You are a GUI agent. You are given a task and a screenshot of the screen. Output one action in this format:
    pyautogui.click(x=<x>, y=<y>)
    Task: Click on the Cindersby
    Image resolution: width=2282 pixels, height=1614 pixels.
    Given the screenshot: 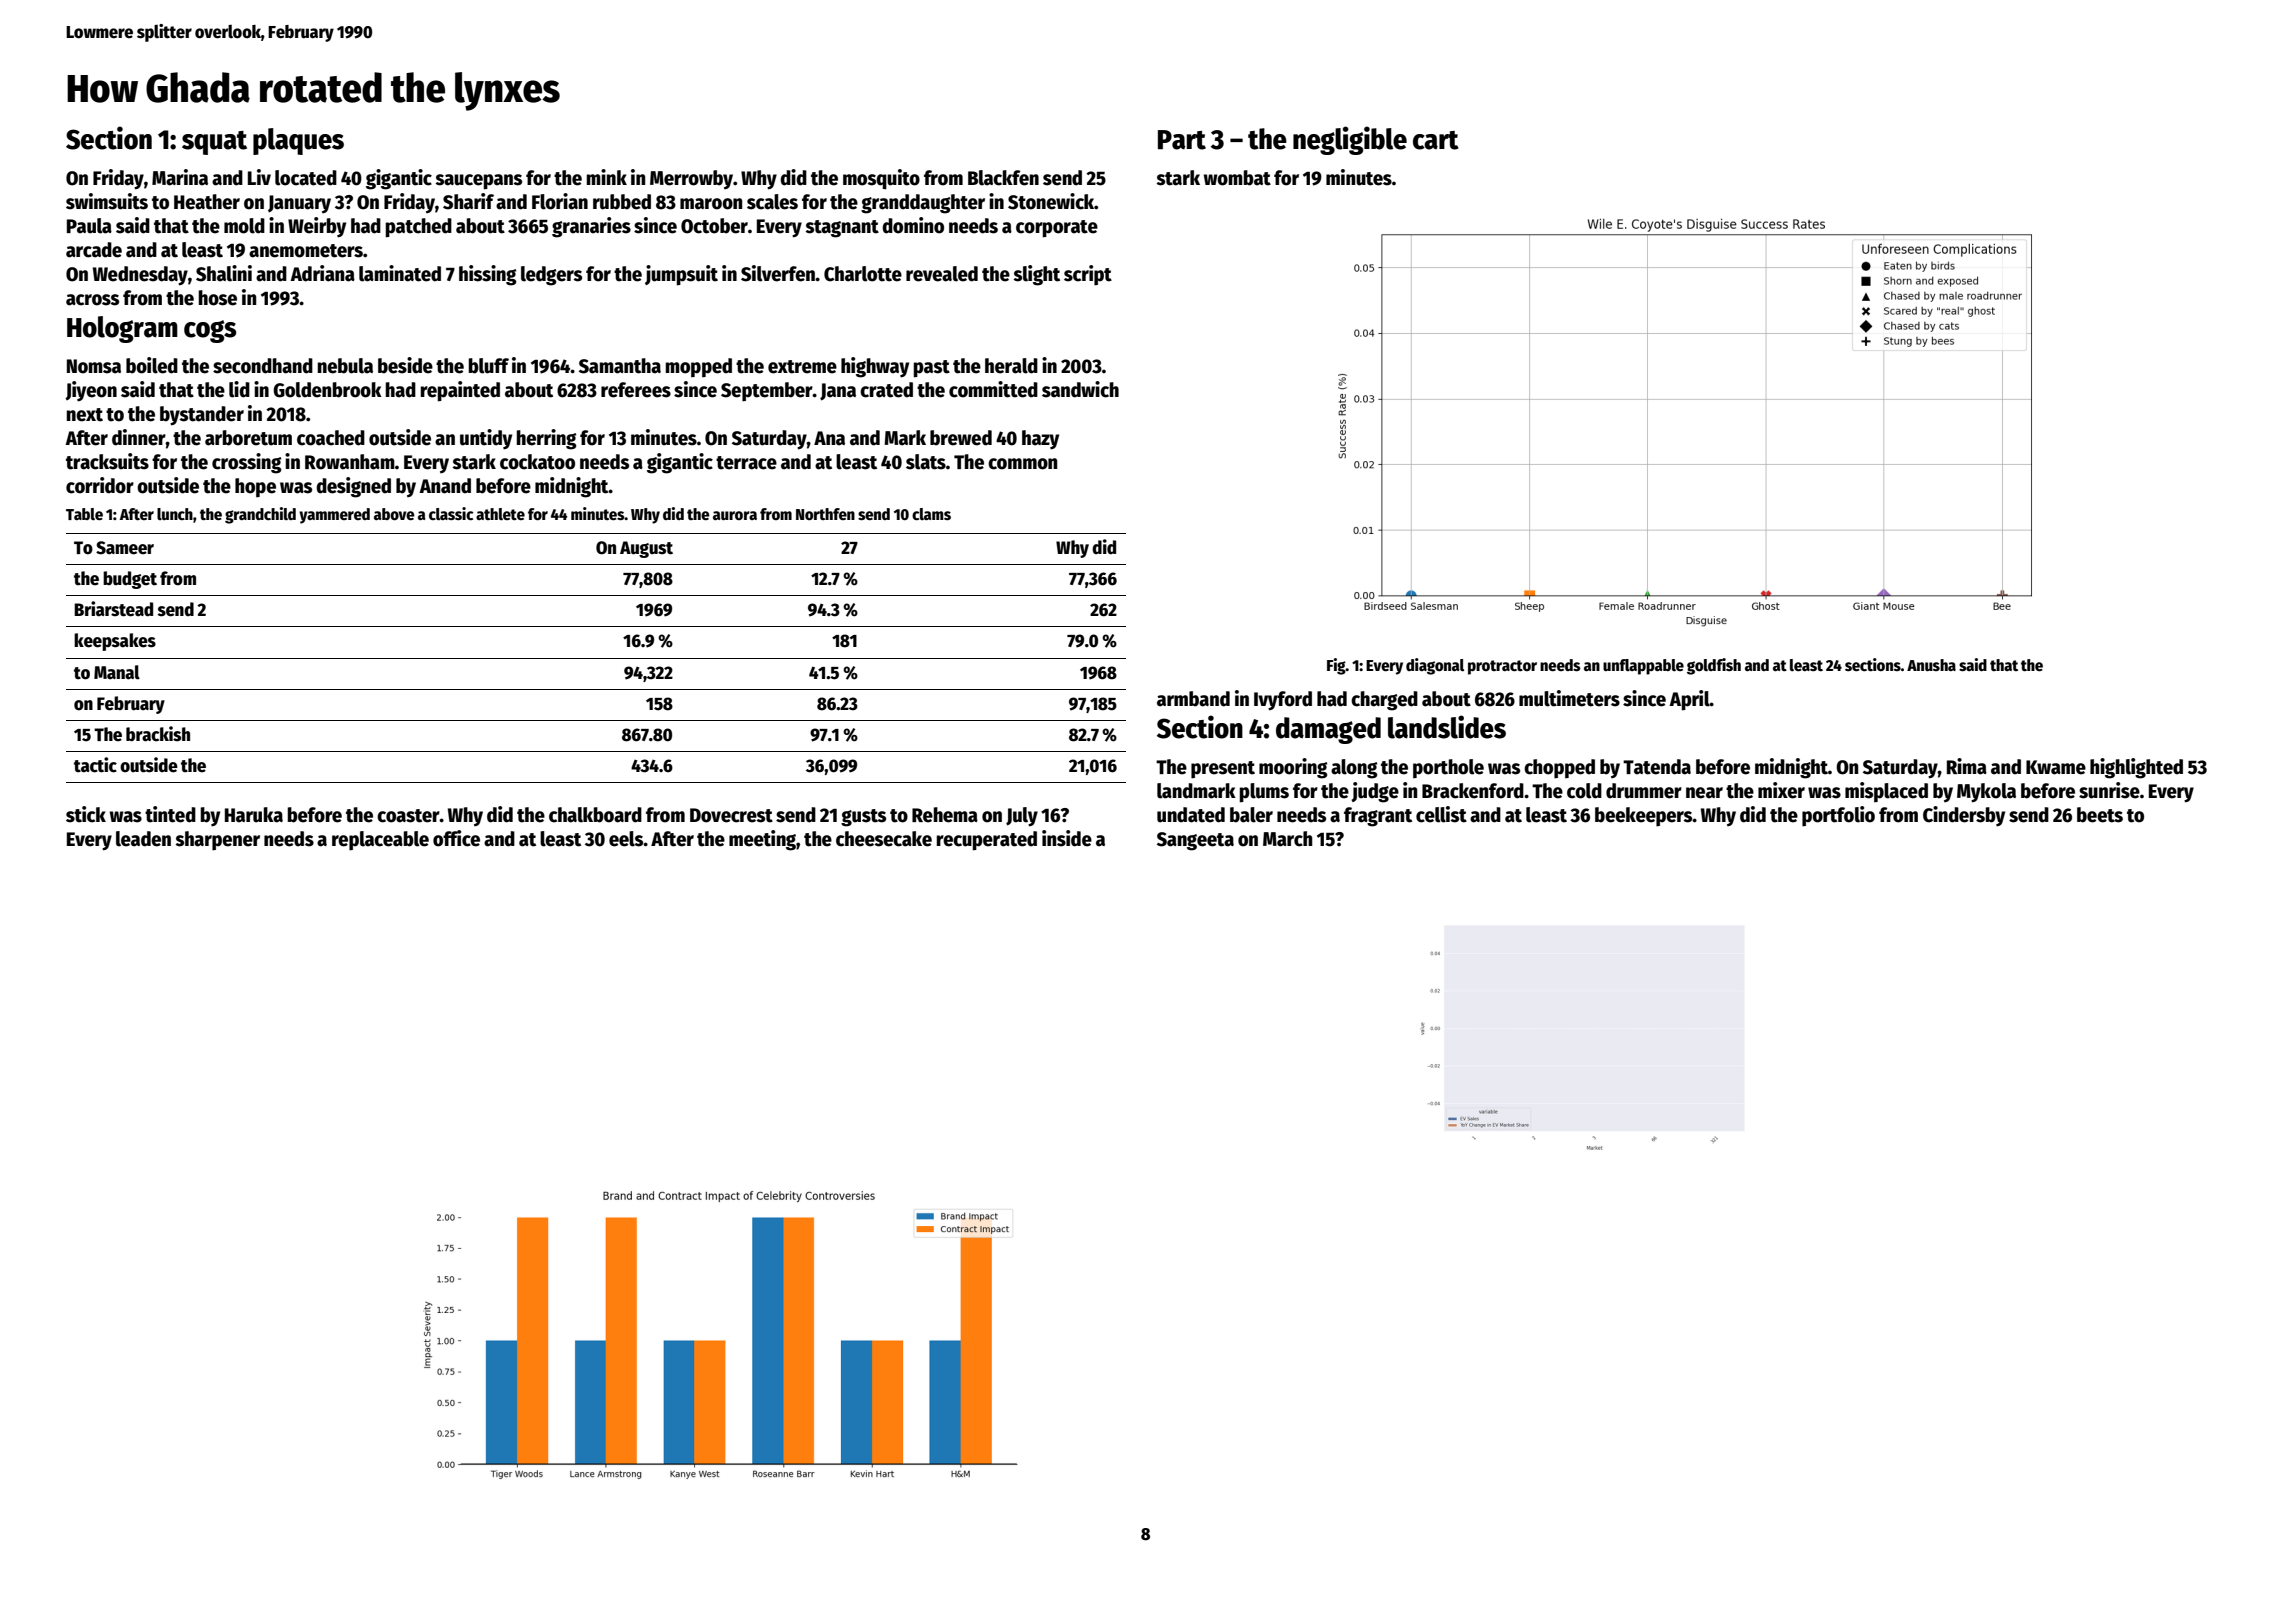 What is the action you would take?
    pyautogui.click(x=1964, y=816)
